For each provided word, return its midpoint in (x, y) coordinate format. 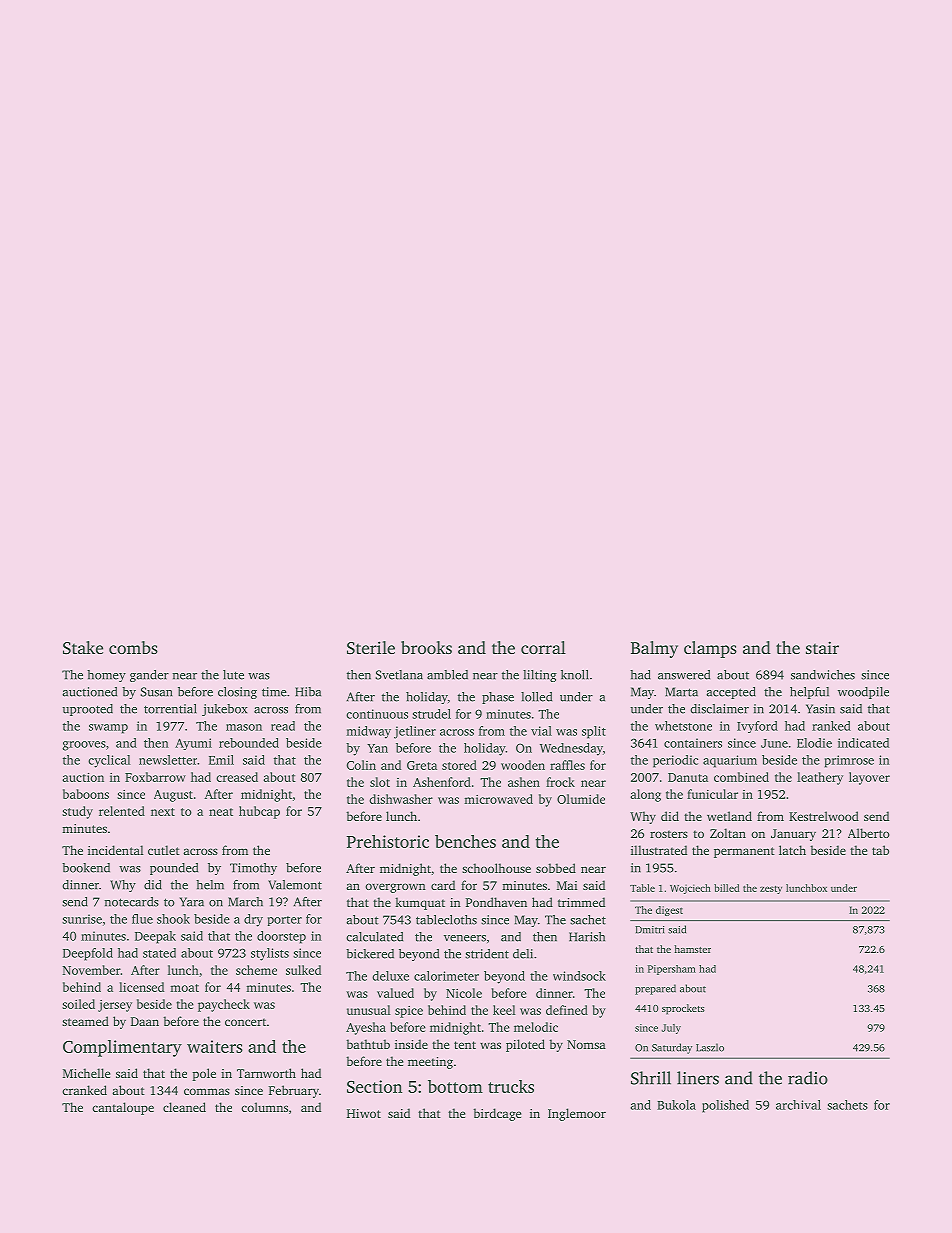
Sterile (371, 647)
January (793, 835)
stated (159, 953)
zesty (771, 890)
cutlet (164, 850)
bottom (455, 1086)
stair (822, 647)
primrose (849, 761)
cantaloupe (123, 1108)
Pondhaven (496, 902)
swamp (108, 729)
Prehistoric (388, 841)
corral (543, 647)
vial (541, 731)
